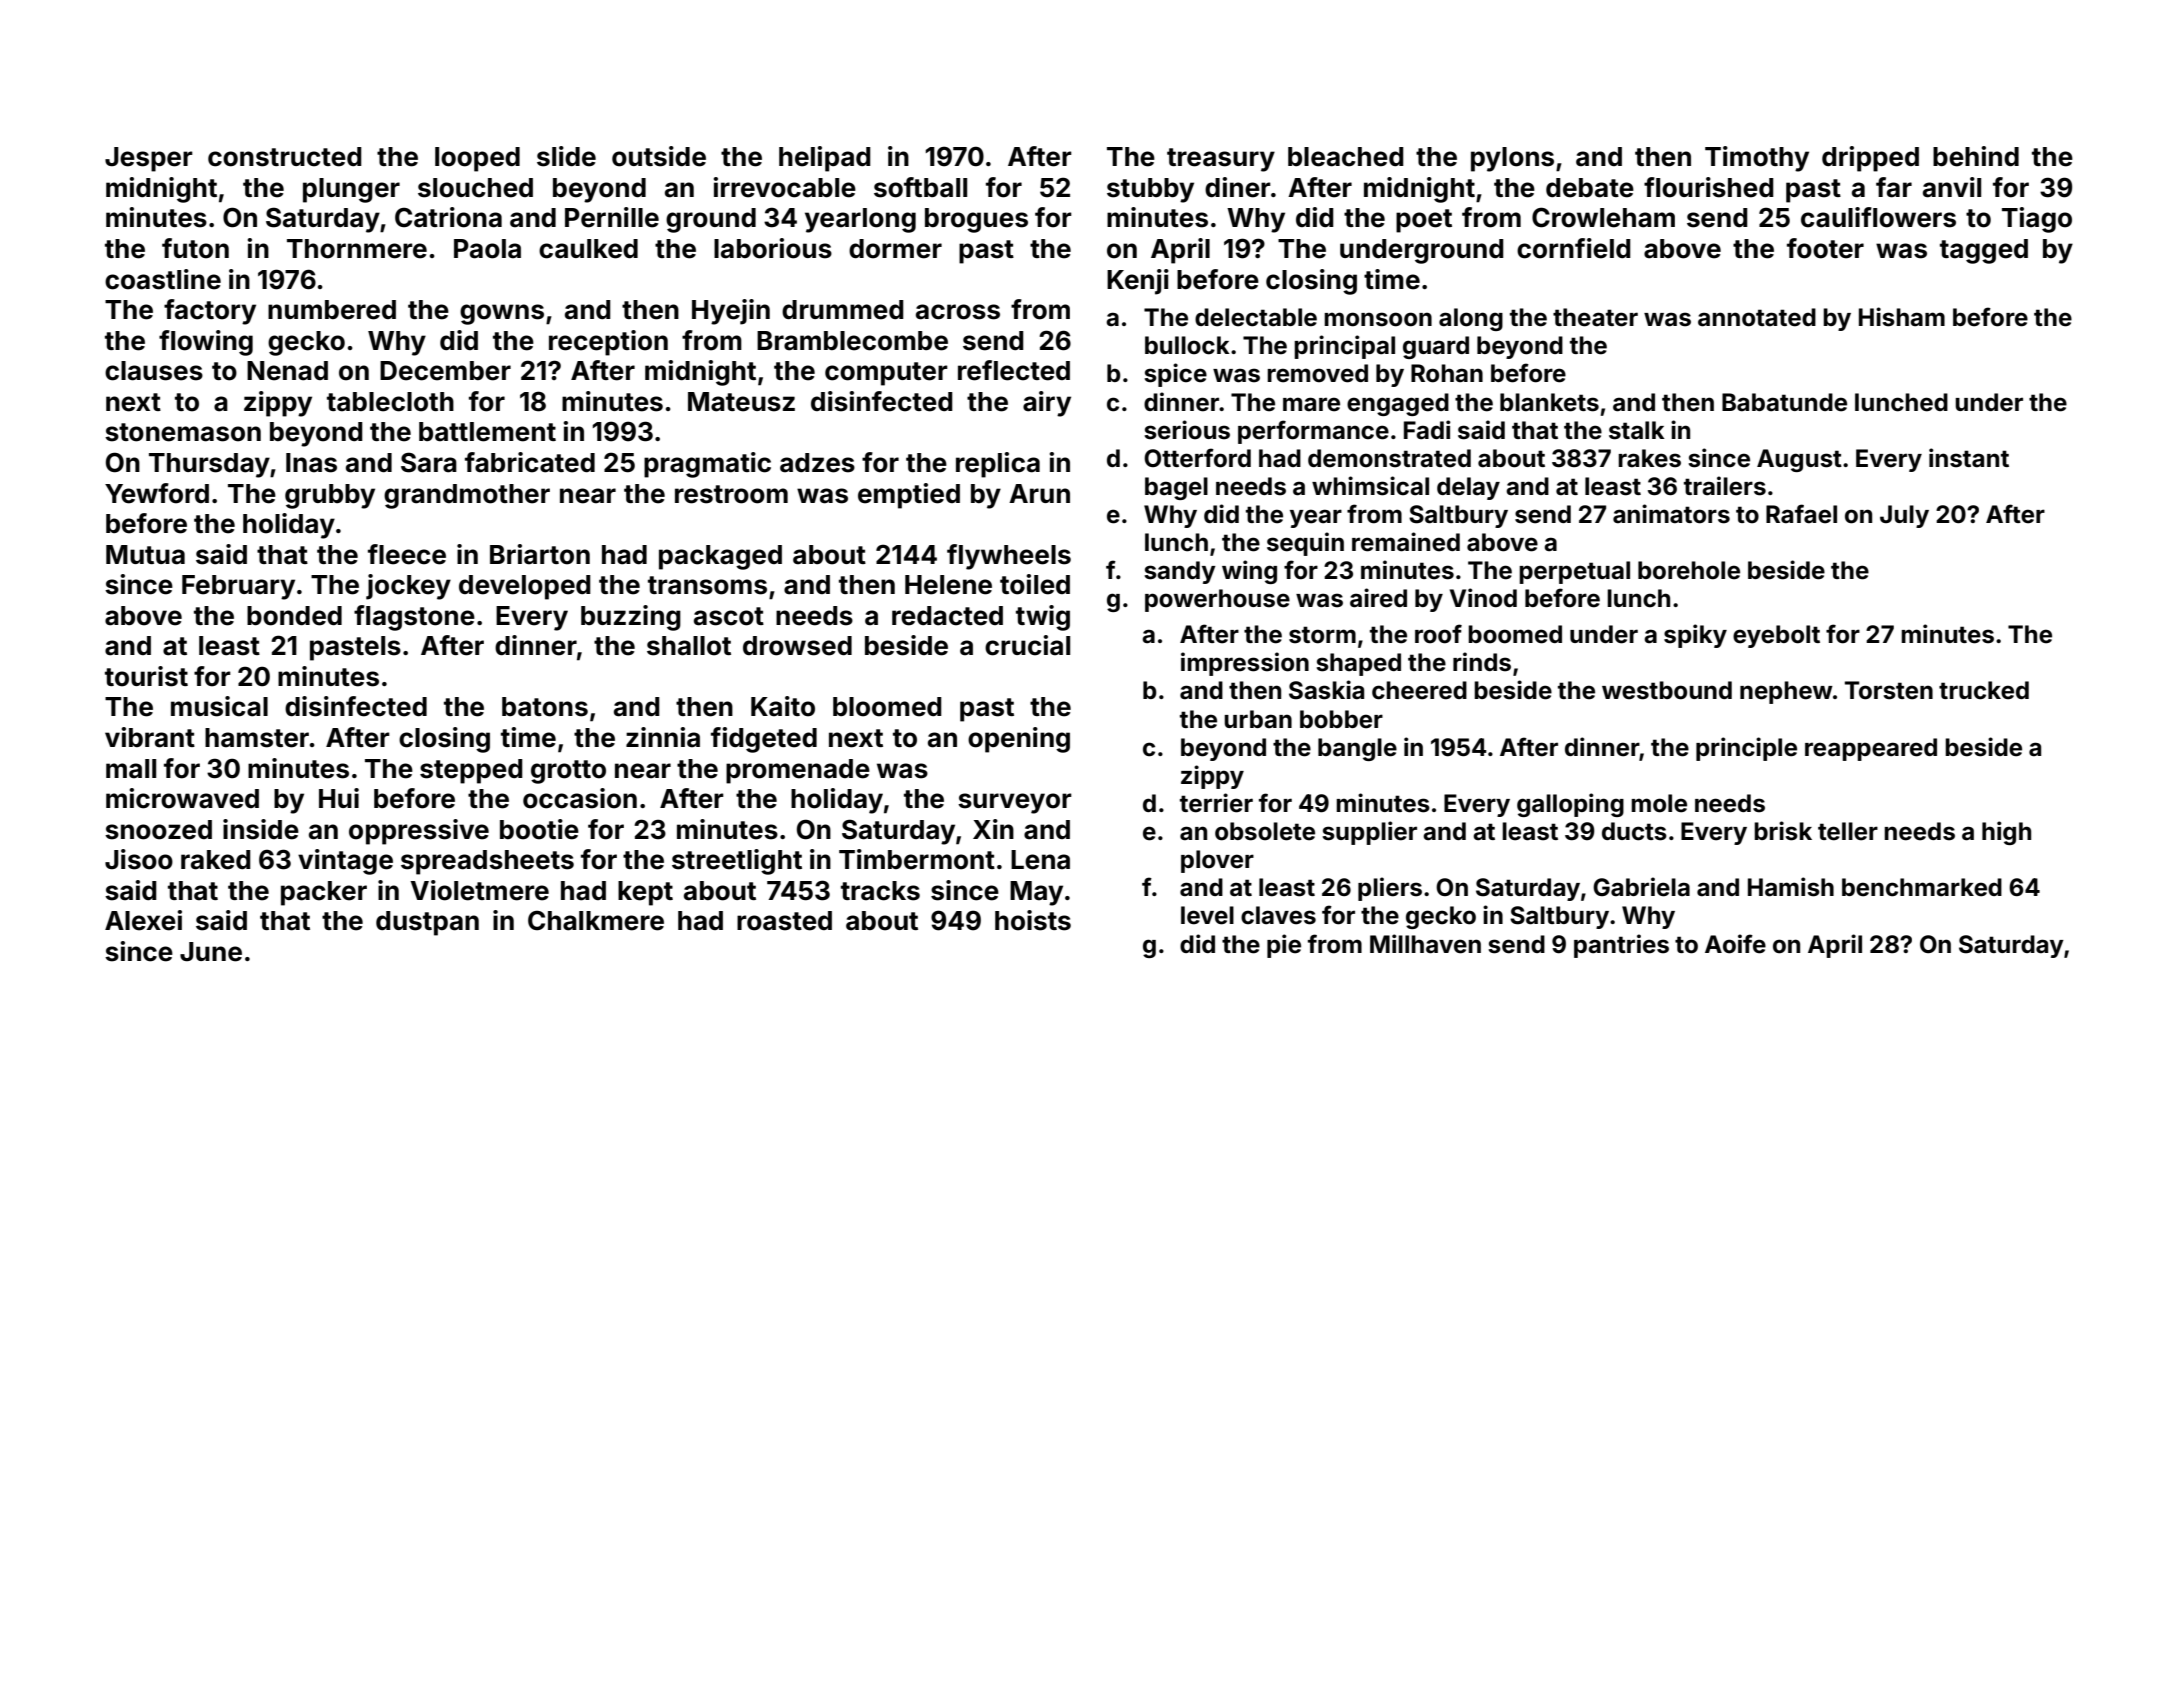 This screenshot has height=1683, width=2178. What do you see at coordinates (1398, 404) in the screenshot?
I see `engaged` at bounding box center [1398, 404].
